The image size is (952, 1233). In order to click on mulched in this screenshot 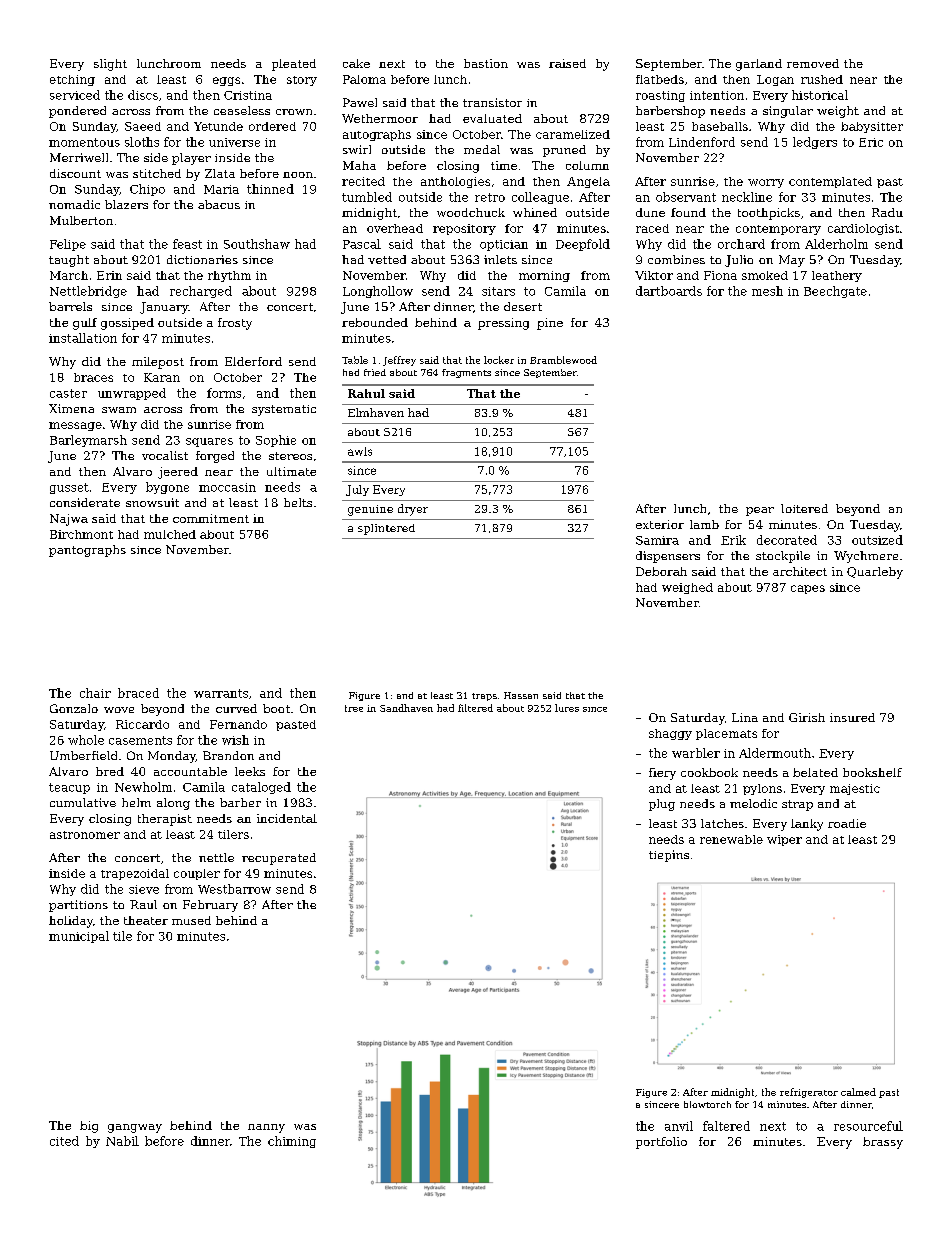, I will do `click(170, 534)`.
